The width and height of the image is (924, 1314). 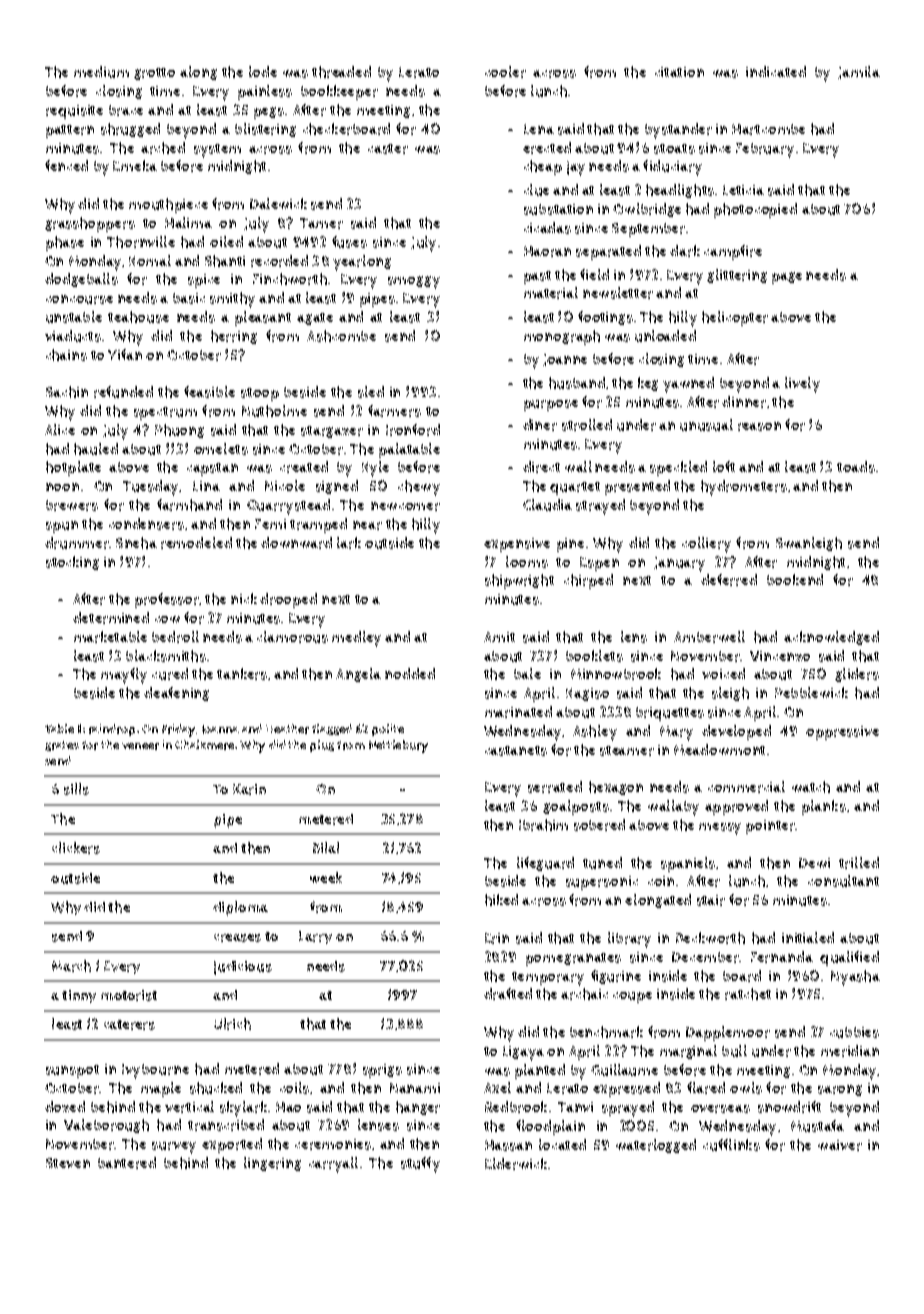 What do you see at coordinates (555, 787) in the image?
I see `serrated` at bounding box center [555, 787].
